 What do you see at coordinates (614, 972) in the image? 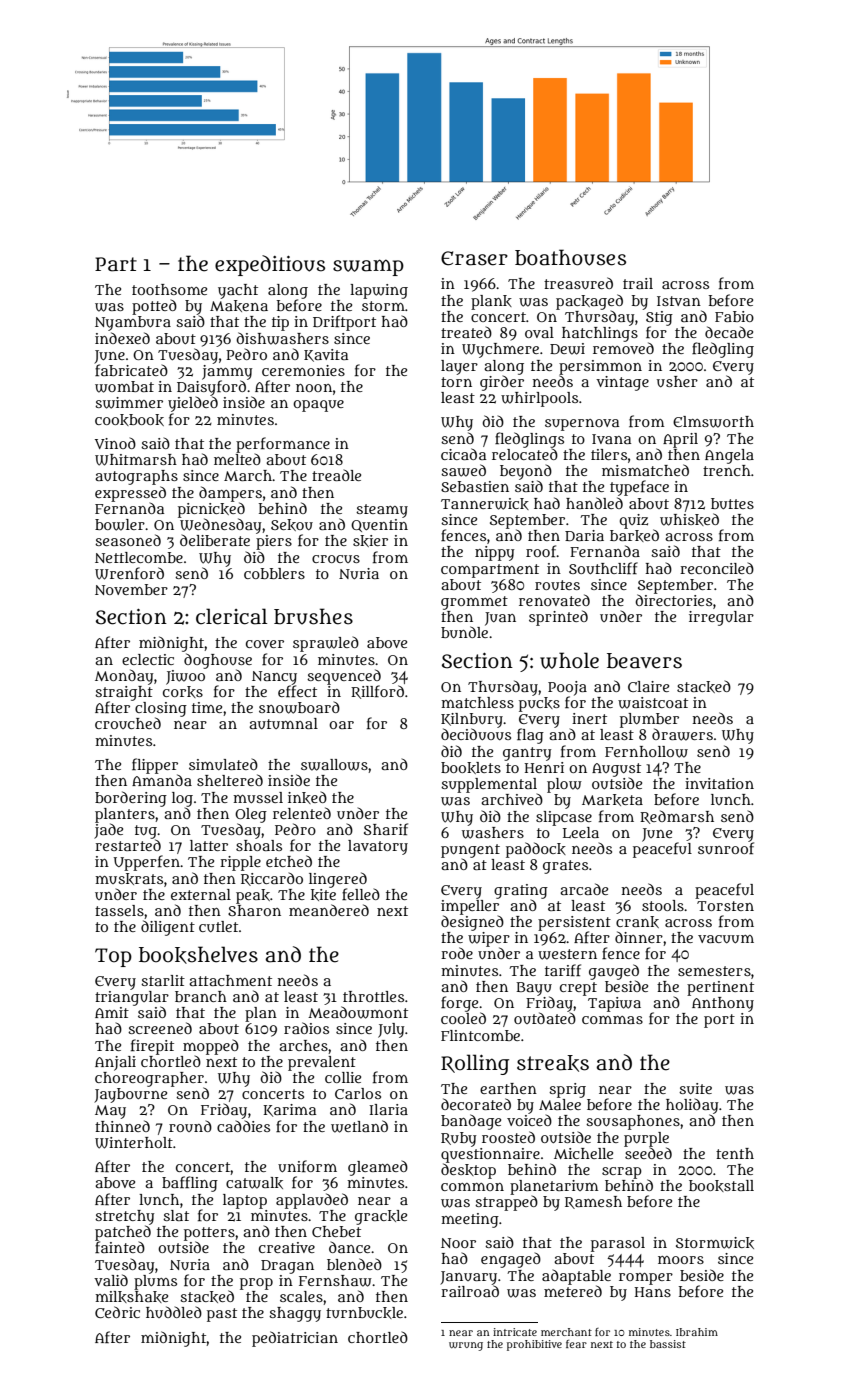
I see `gauged` at bounding box center [614, 972].
